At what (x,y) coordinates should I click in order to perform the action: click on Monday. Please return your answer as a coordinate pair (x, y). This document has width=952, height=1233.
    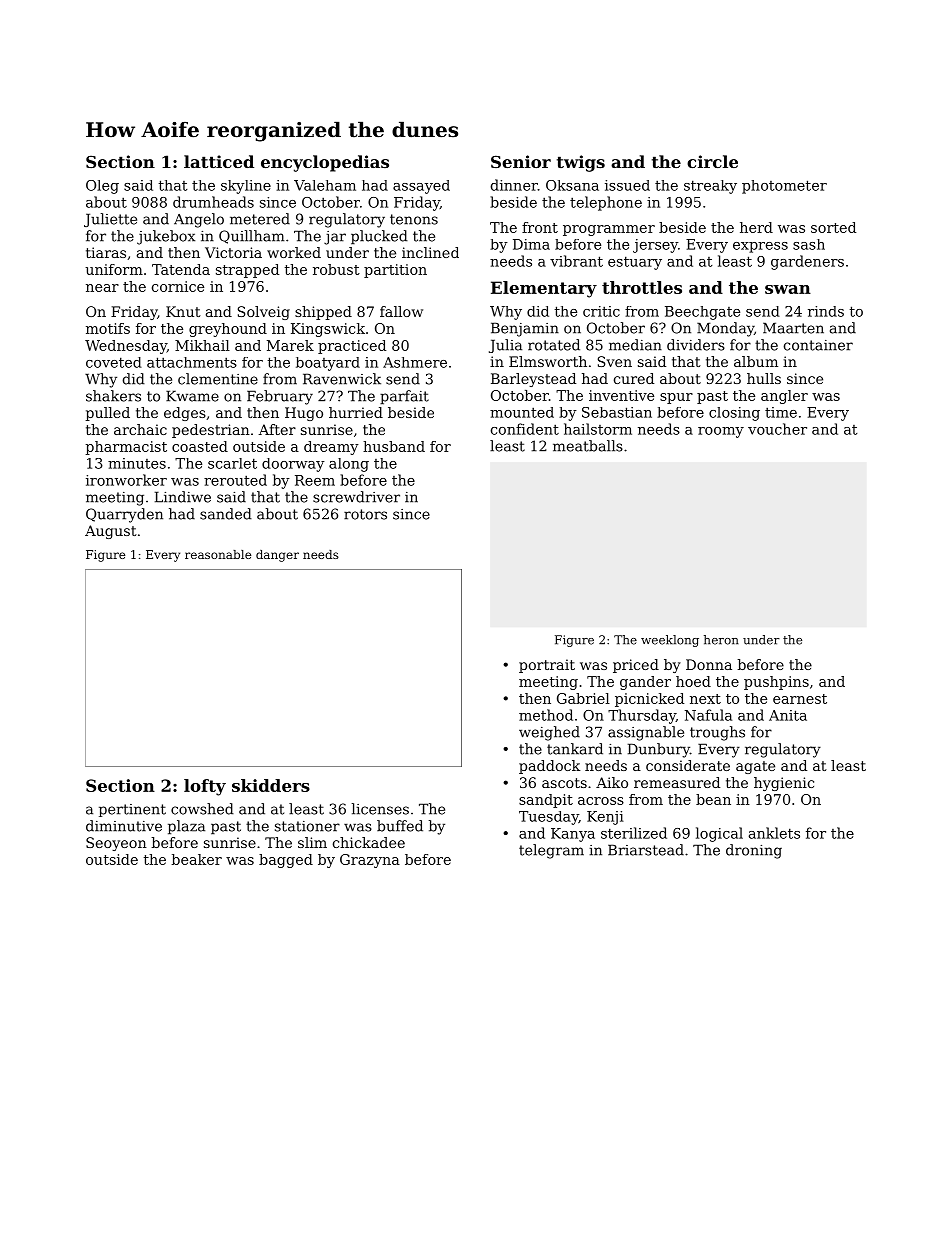
    Looking at the image, I should click on (725, 329).
